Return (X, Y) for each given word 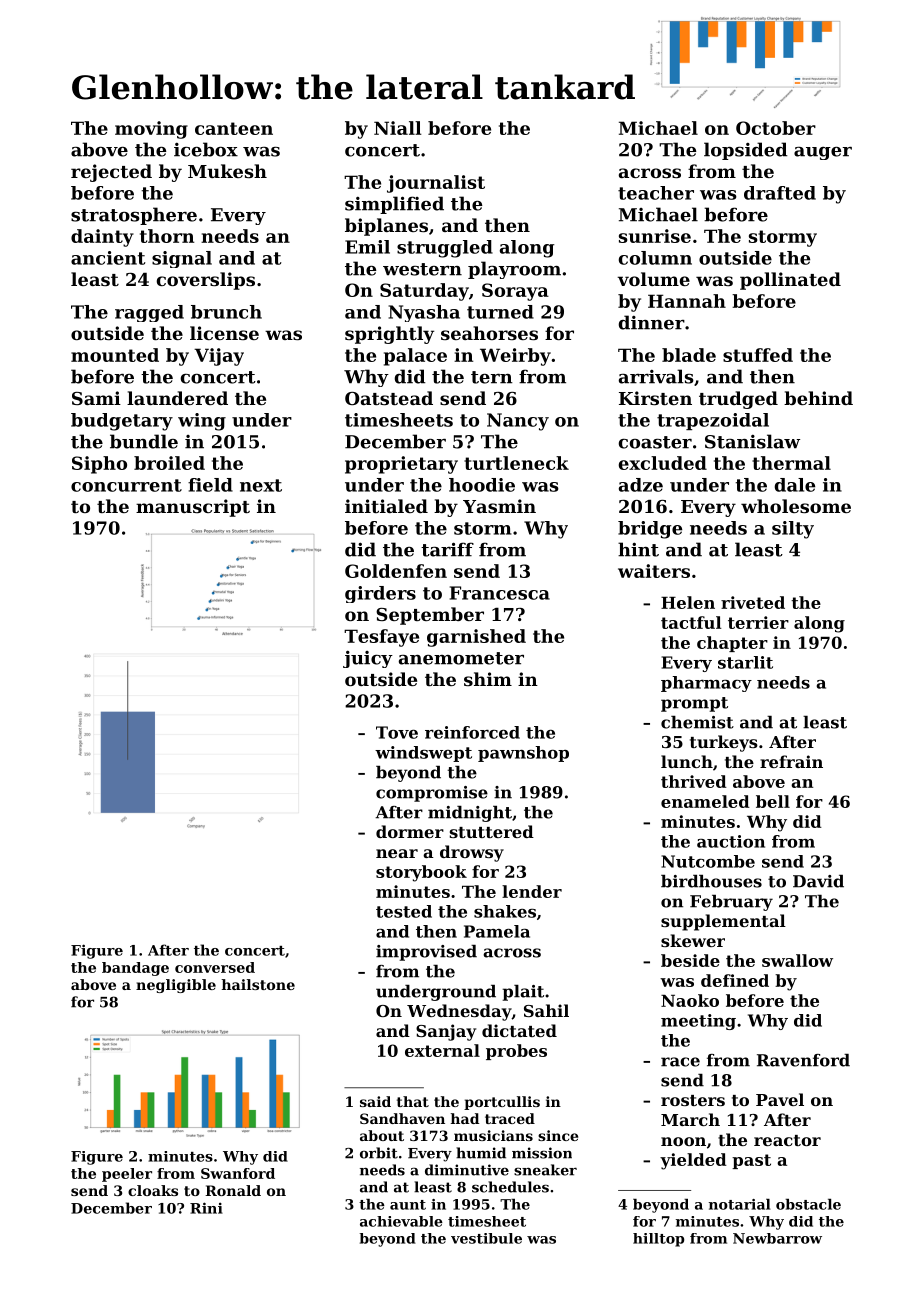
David (818, 881)
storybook (421, 873)
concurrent (126, 485)
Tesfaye (381, 638)
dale (795, 485)
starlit (745, 662)
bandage (135, 969)
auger (823, 153)
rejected (111, 173)
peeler (127, 1175)
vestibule (486, 1238)
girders (380, 594)
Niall (397, 128)
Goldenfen (396, 571)
